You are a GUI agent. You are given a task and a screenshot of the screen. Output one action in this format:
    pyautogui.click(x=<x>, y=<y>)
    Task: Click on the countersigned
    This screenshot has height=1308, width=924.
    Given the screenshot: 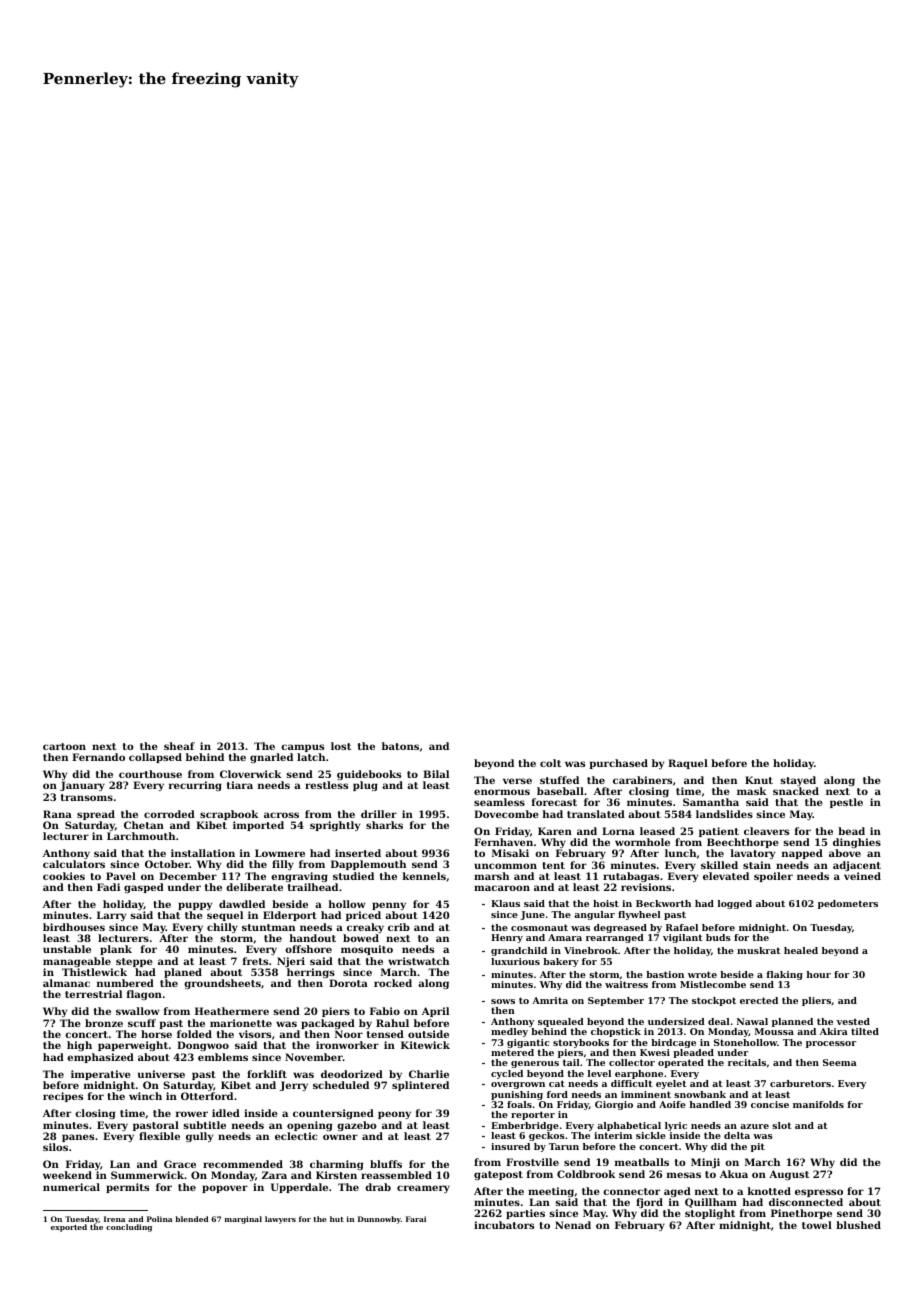 What is the action you would take?
    pyautogui.click(x=333, y=1114)
